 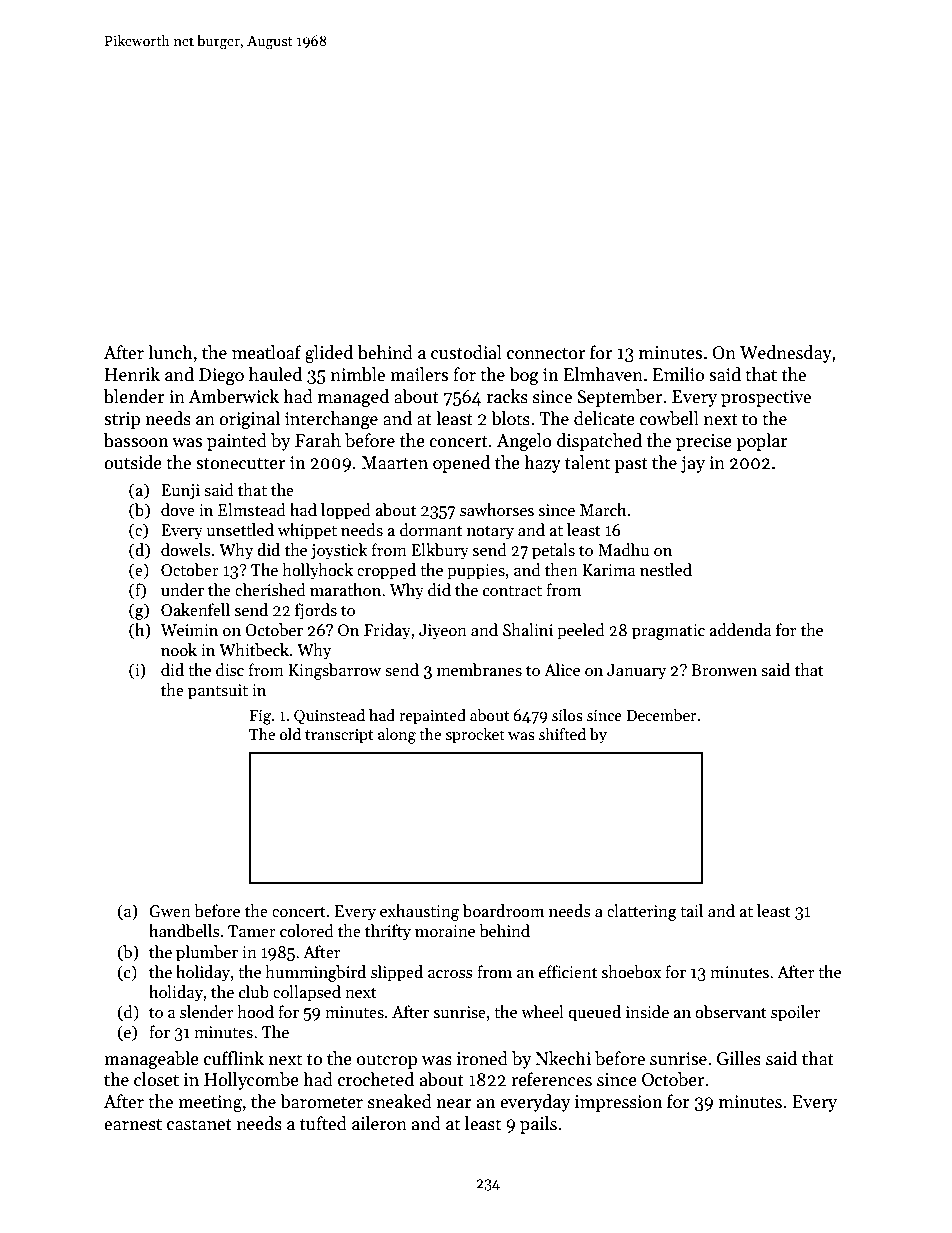 What do you see at coordinates (397, 736) in the image?
I see `along` at bounding box center [397, 736].
